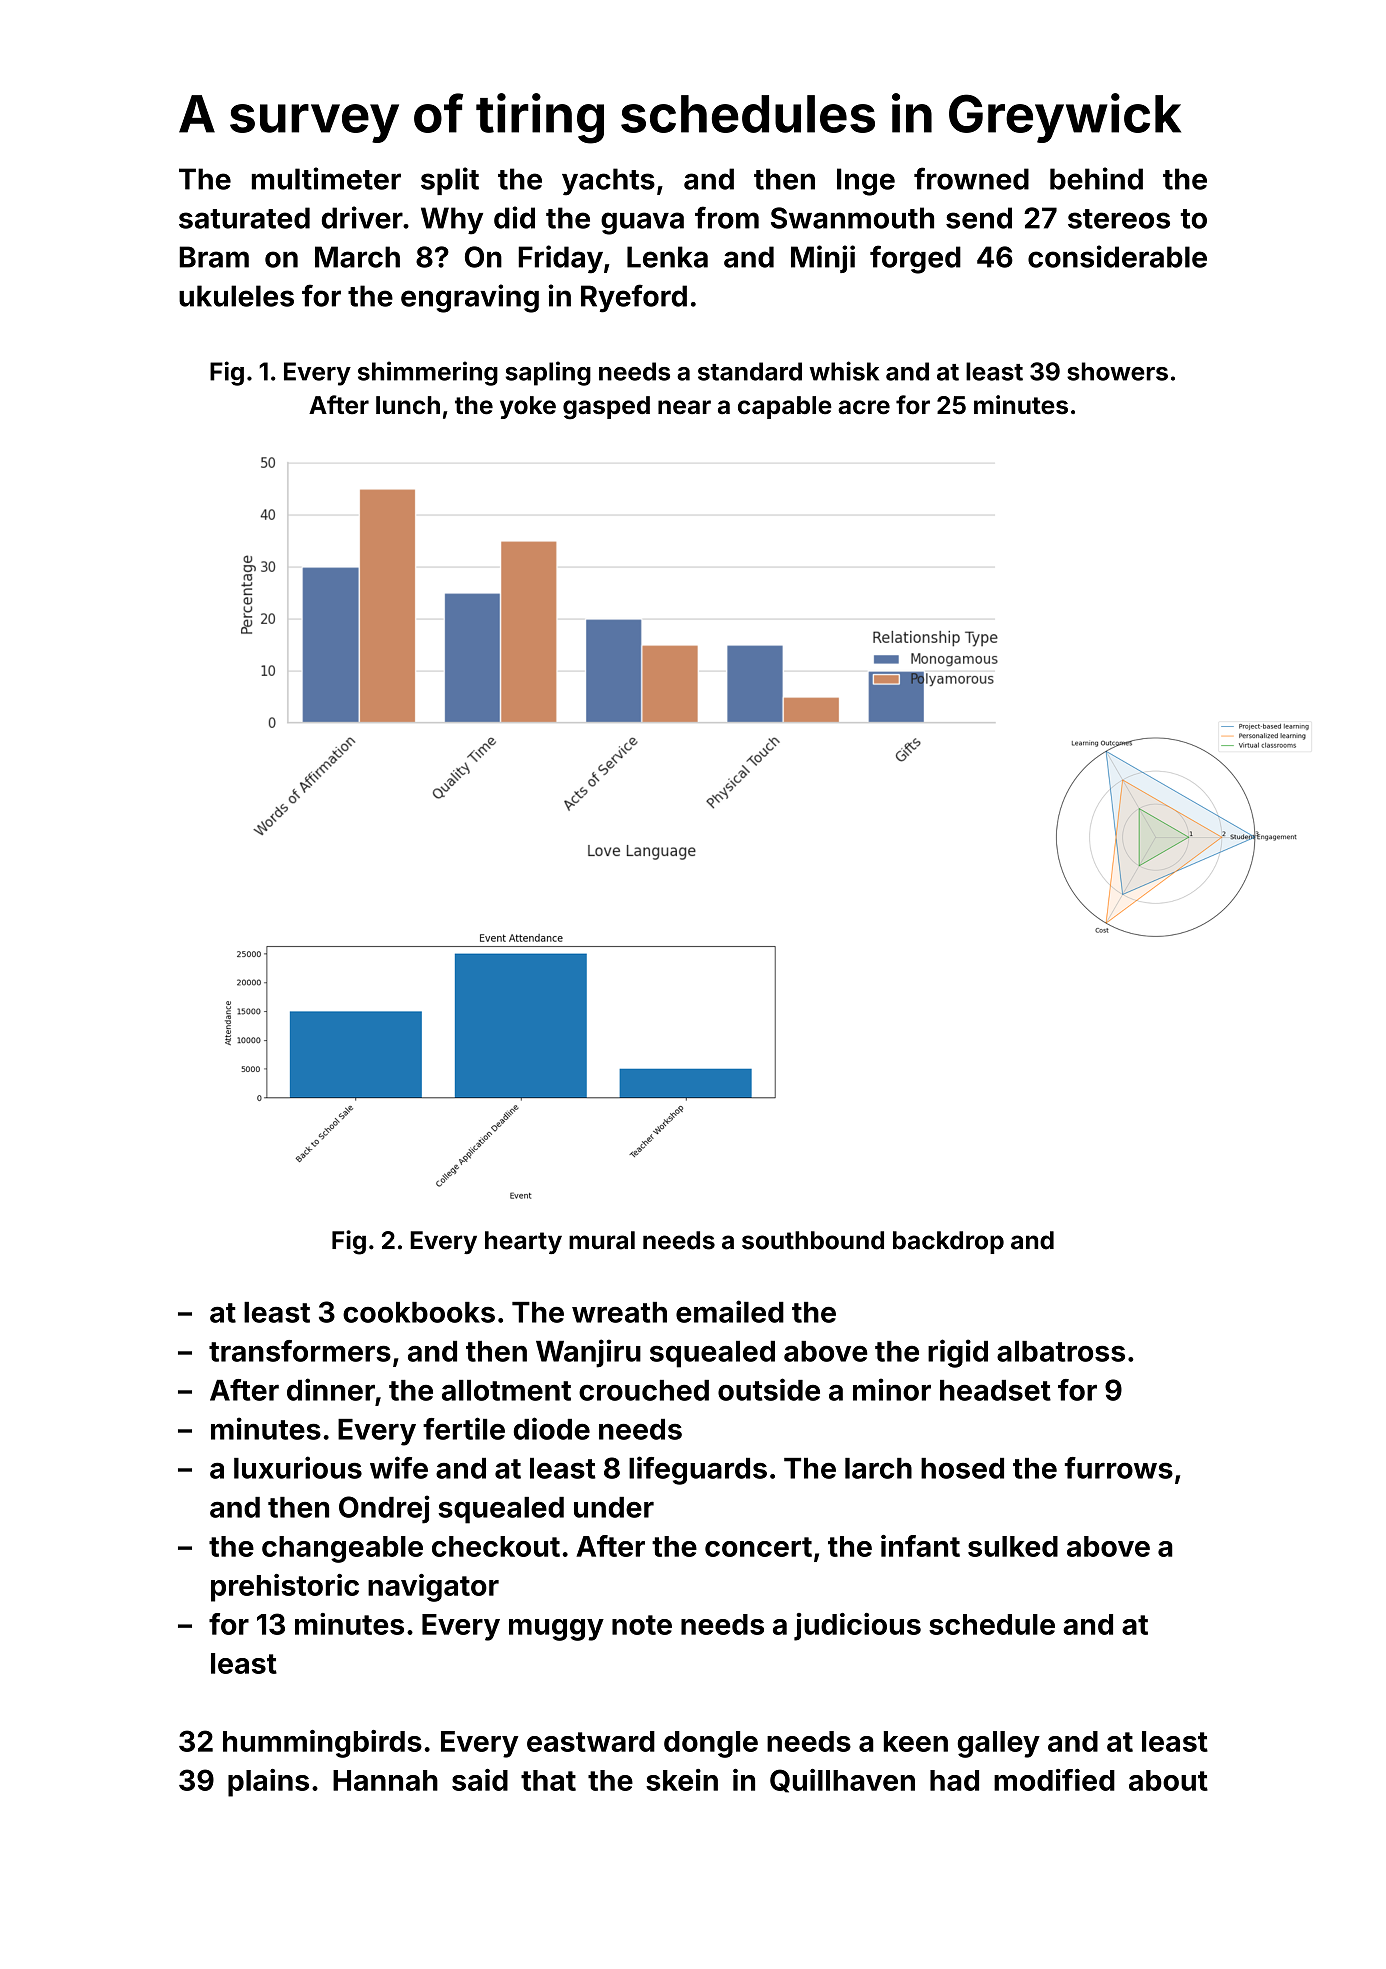 The image size is (1386, 1969). Describe the element at coordinates (606, 408) in the screenshot. I see `gasped` at that location.
